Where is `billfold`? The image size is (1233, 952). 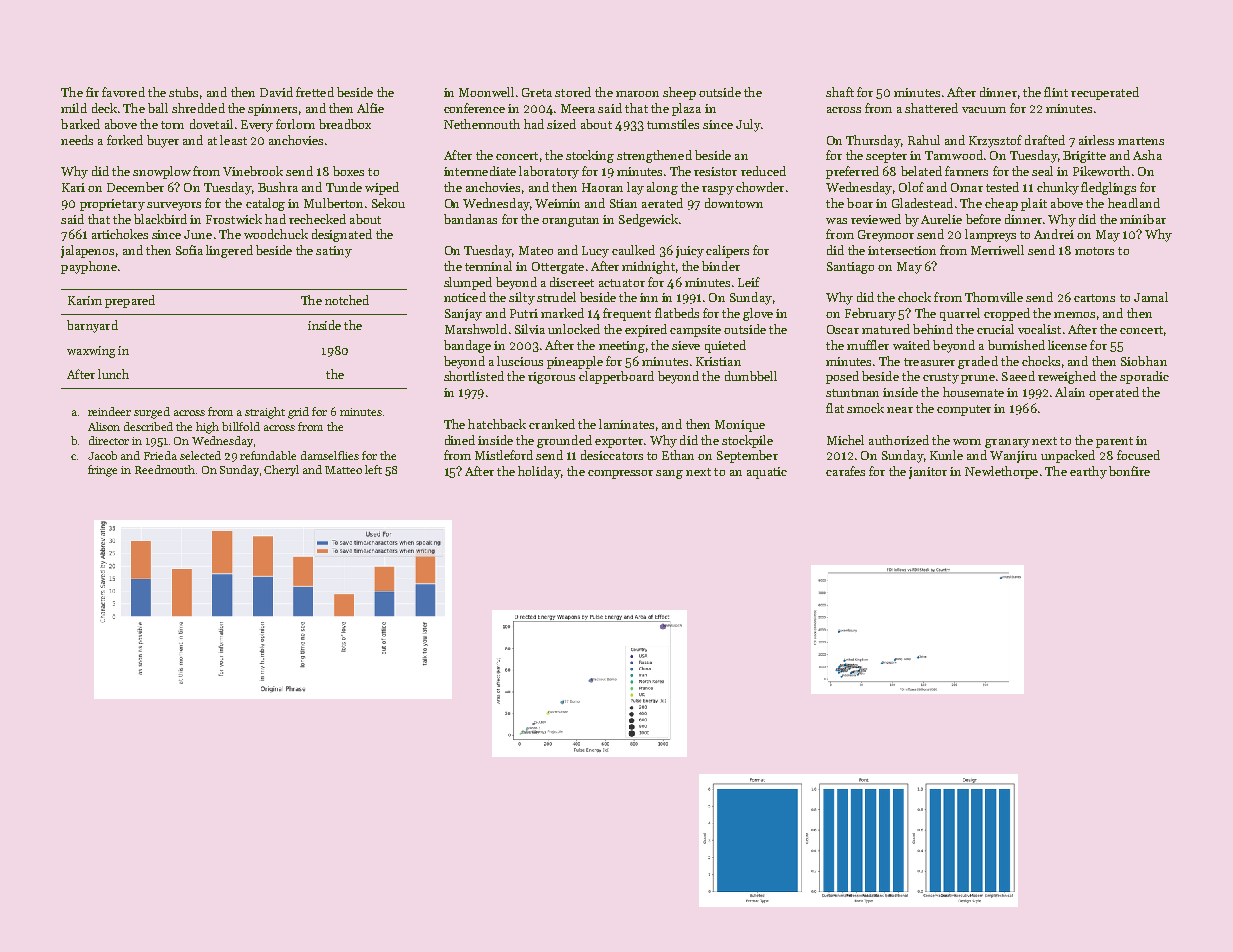
billfold is located at coordinates (241, 426).
